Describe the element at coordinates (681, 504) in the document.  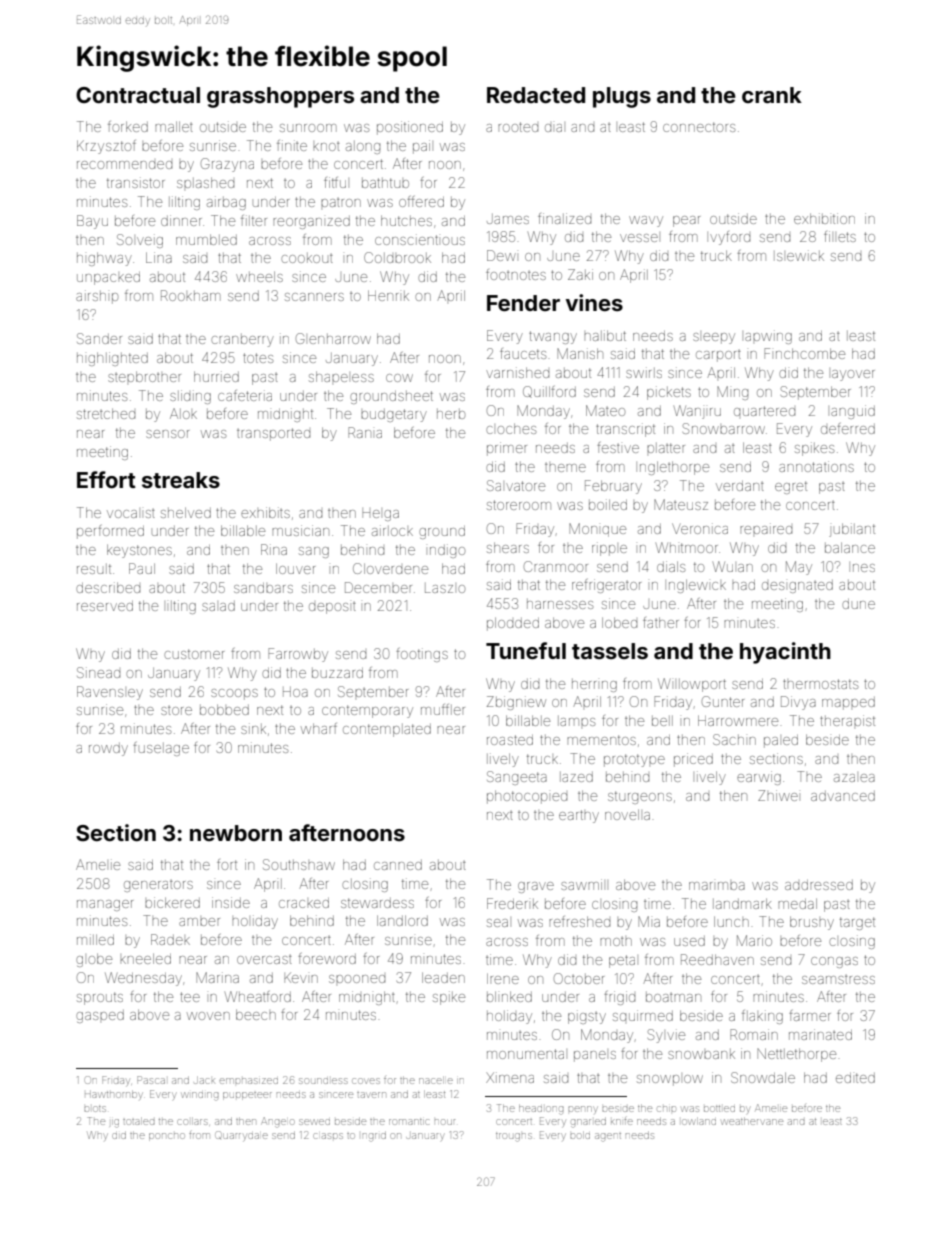
I see `Mateusz` at that location.
